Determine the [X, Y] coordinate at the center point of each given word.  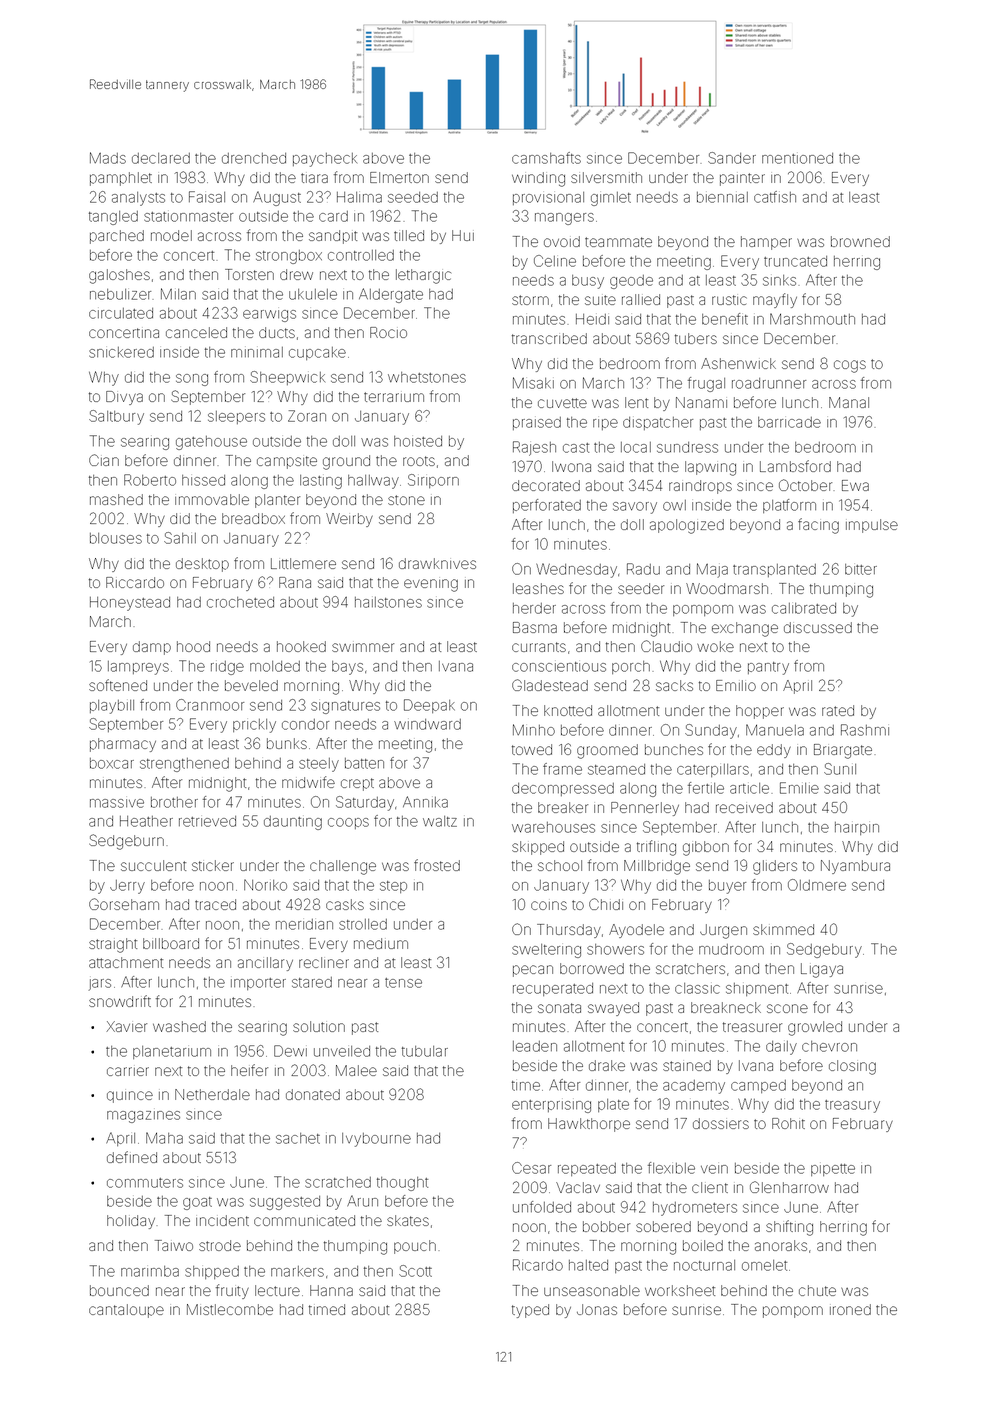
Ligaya [822, 970]
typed [530, 1311]
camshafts [546, 158]
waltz [440, 821]
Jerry [127, 887]
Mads [108, 158]
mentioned [797, 158]
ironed [850, 1309]
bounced [119, 1290]
